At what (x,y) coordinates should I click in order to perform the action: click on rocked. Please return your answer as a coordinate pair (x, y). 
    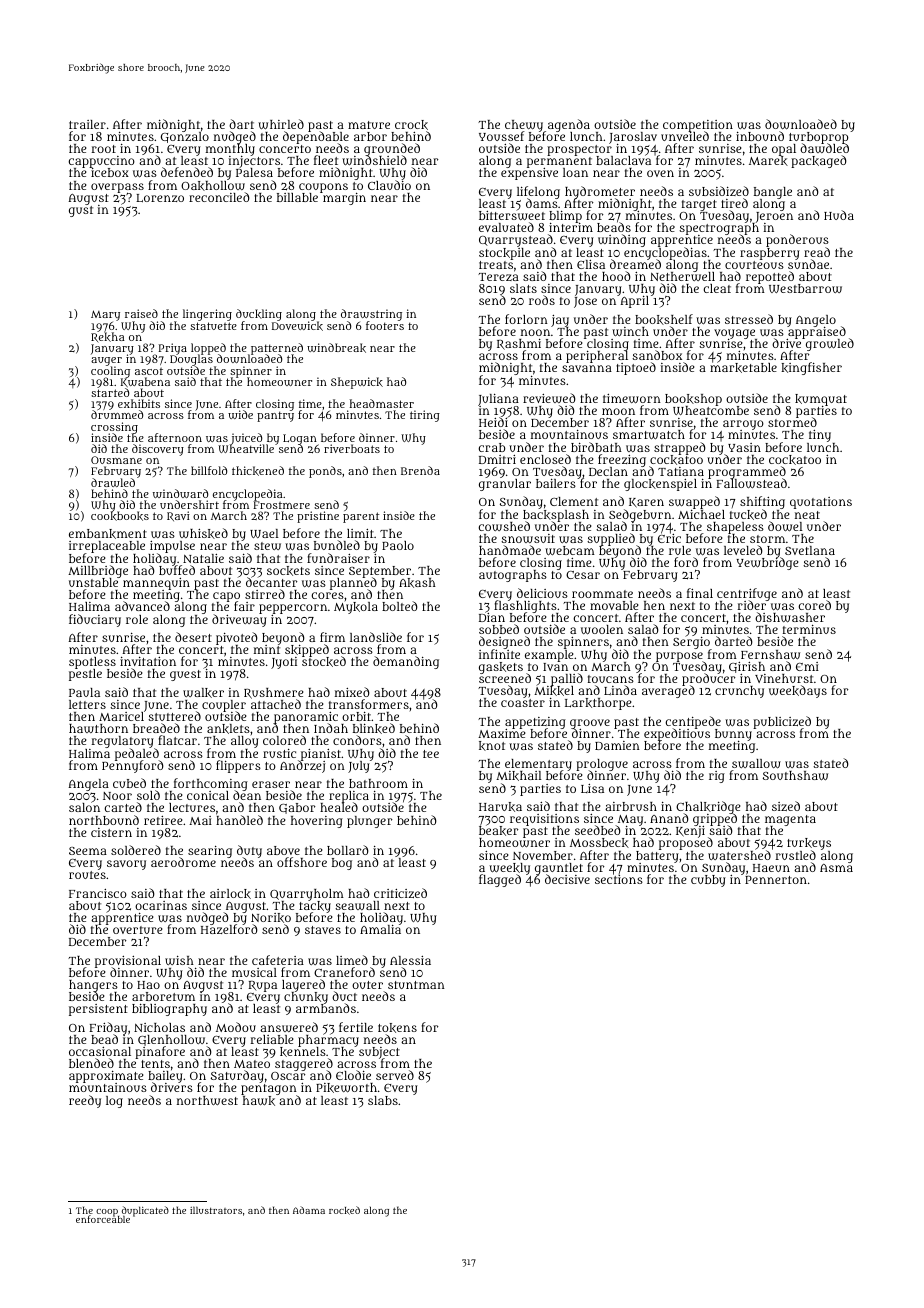
    Looking at the image, I should click on (344, 1210).
